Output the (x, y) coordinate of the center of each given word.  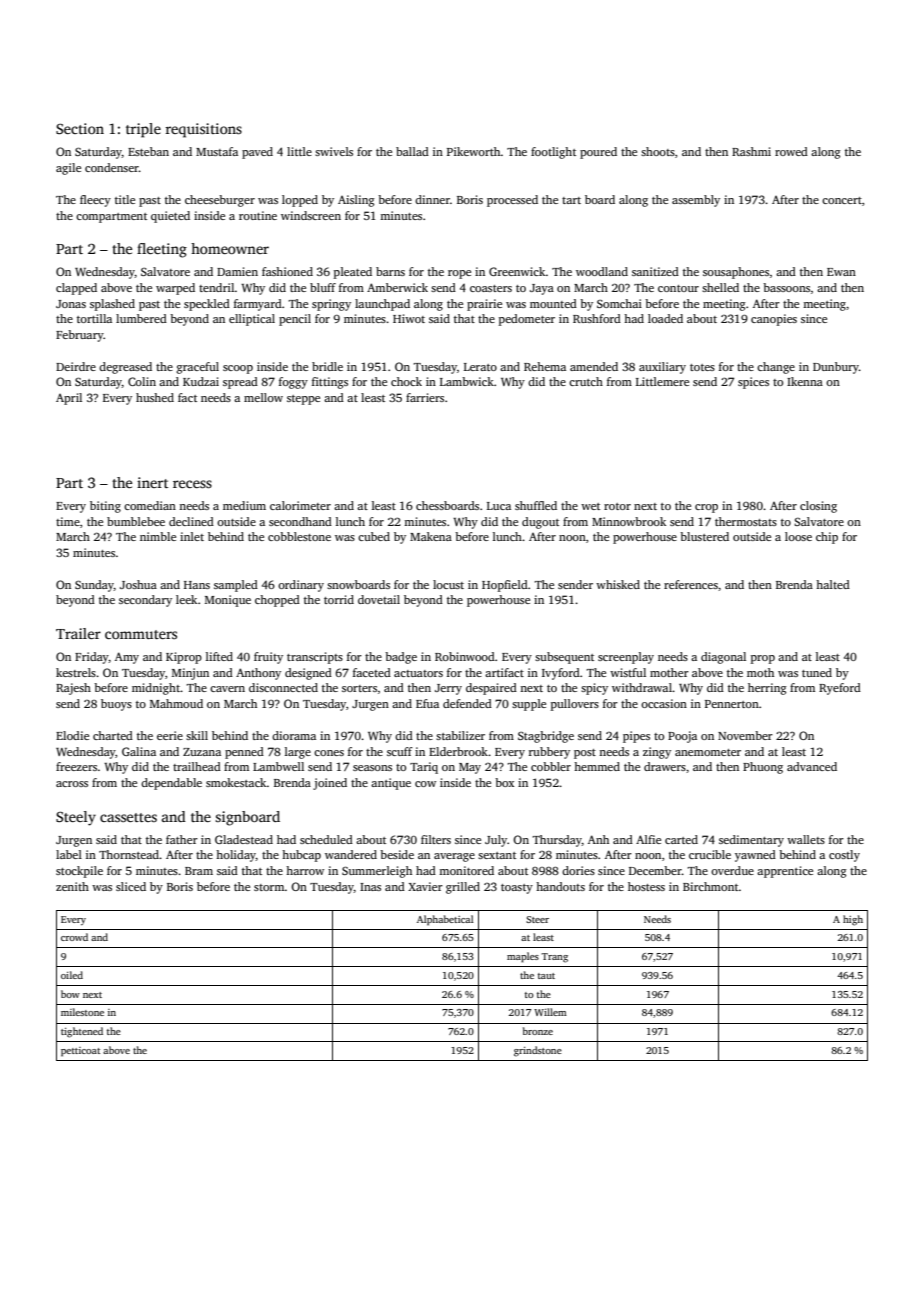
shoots (658, 151)
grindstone (538, 1051)
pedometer (527, 320)
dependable (171, 784)
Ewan (841, 272)
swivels (334, 151)
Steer (537, 919)
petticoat (80, 1052)
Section (80, 128)
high (853, 920)
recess (192, 484)
